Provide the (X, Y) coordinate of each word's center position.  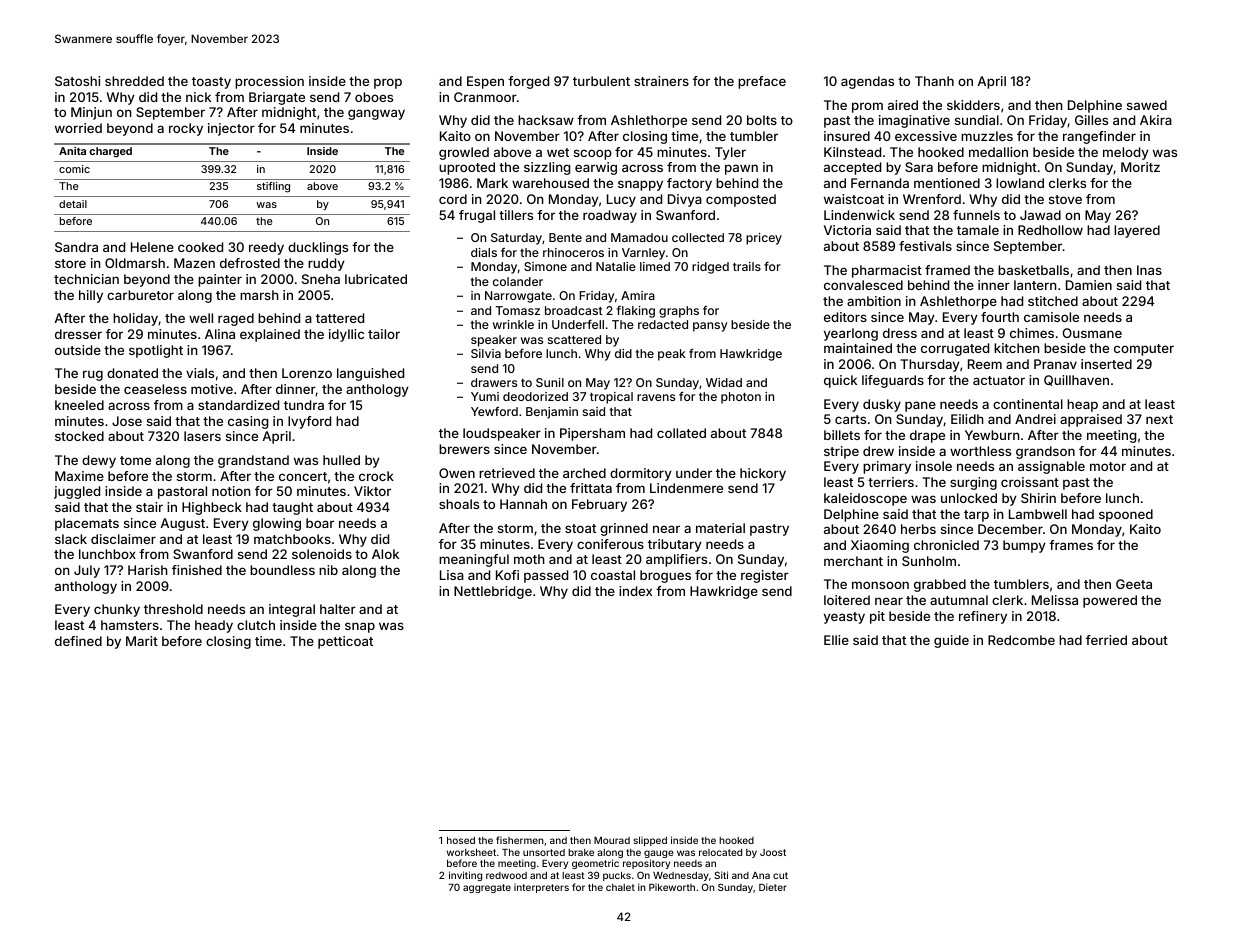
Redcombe (1021, 640)
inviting (465, 876)
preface (762, 82)
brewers (464, 449)
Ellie (836, 640)
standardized (238, 405)
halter (338, 609)
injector (231, 129)
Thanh (934, 81)
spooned (1126, 515)
